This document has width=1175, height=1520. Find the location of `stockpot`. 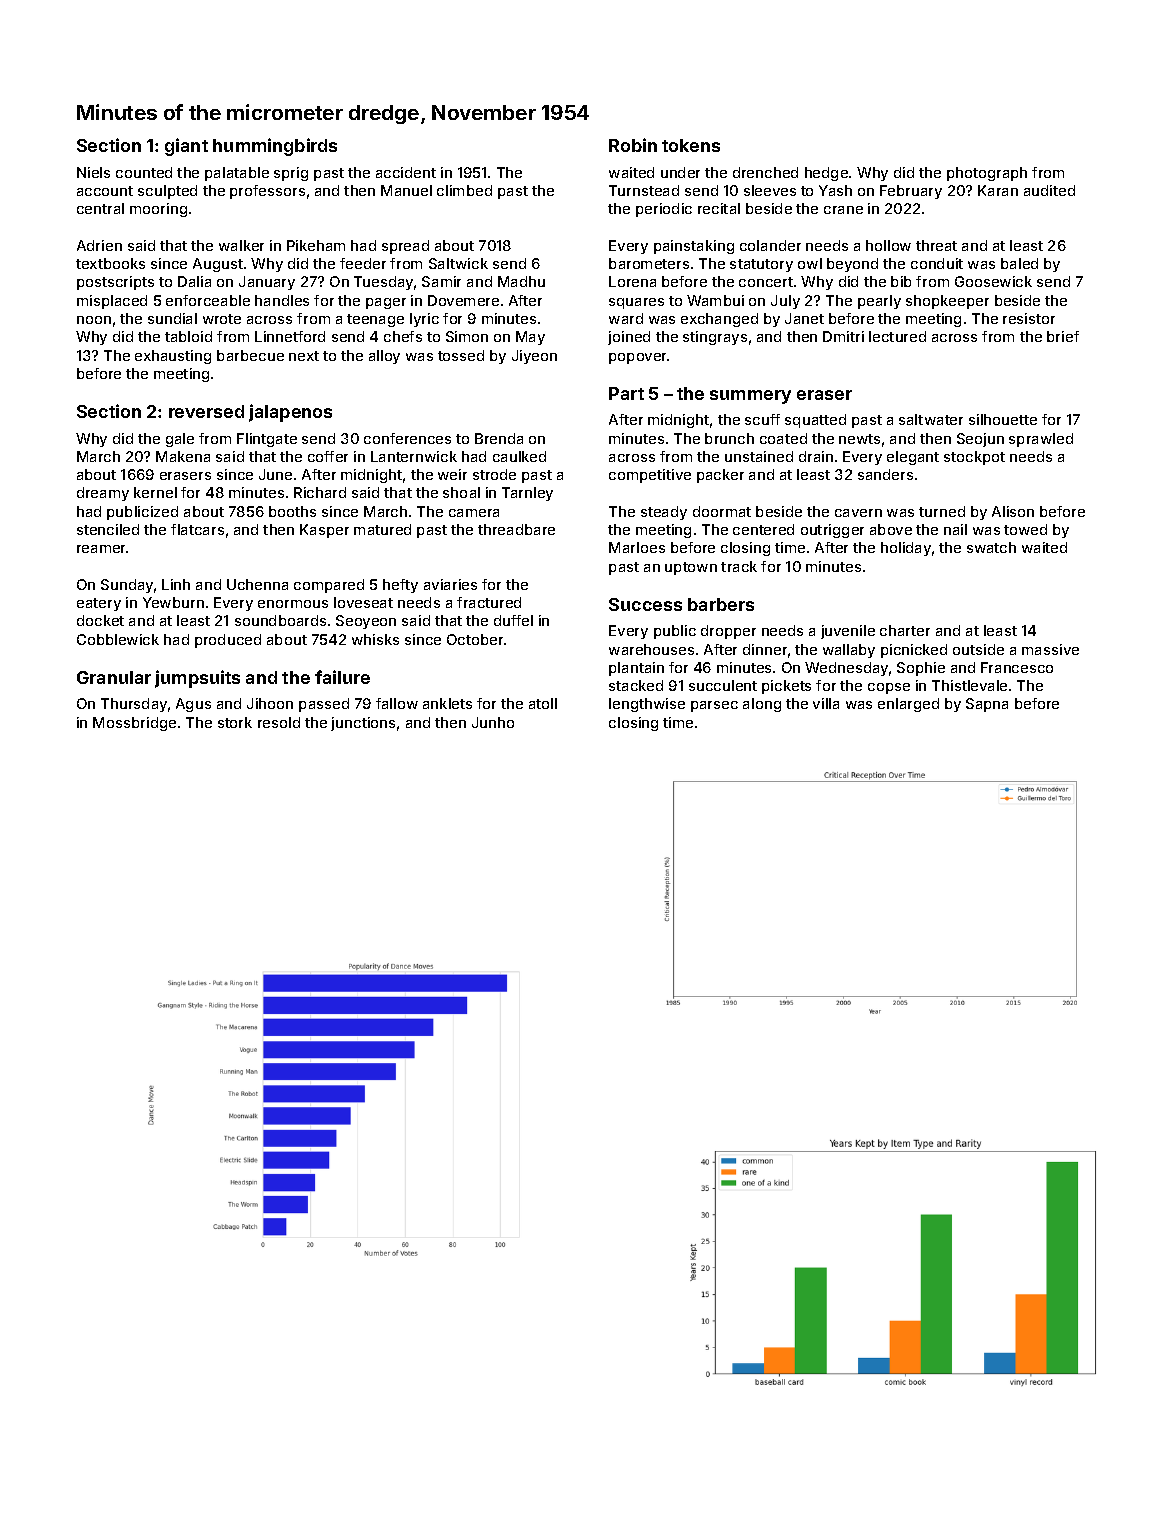

stockpot is located at coordinates (974, 458).
